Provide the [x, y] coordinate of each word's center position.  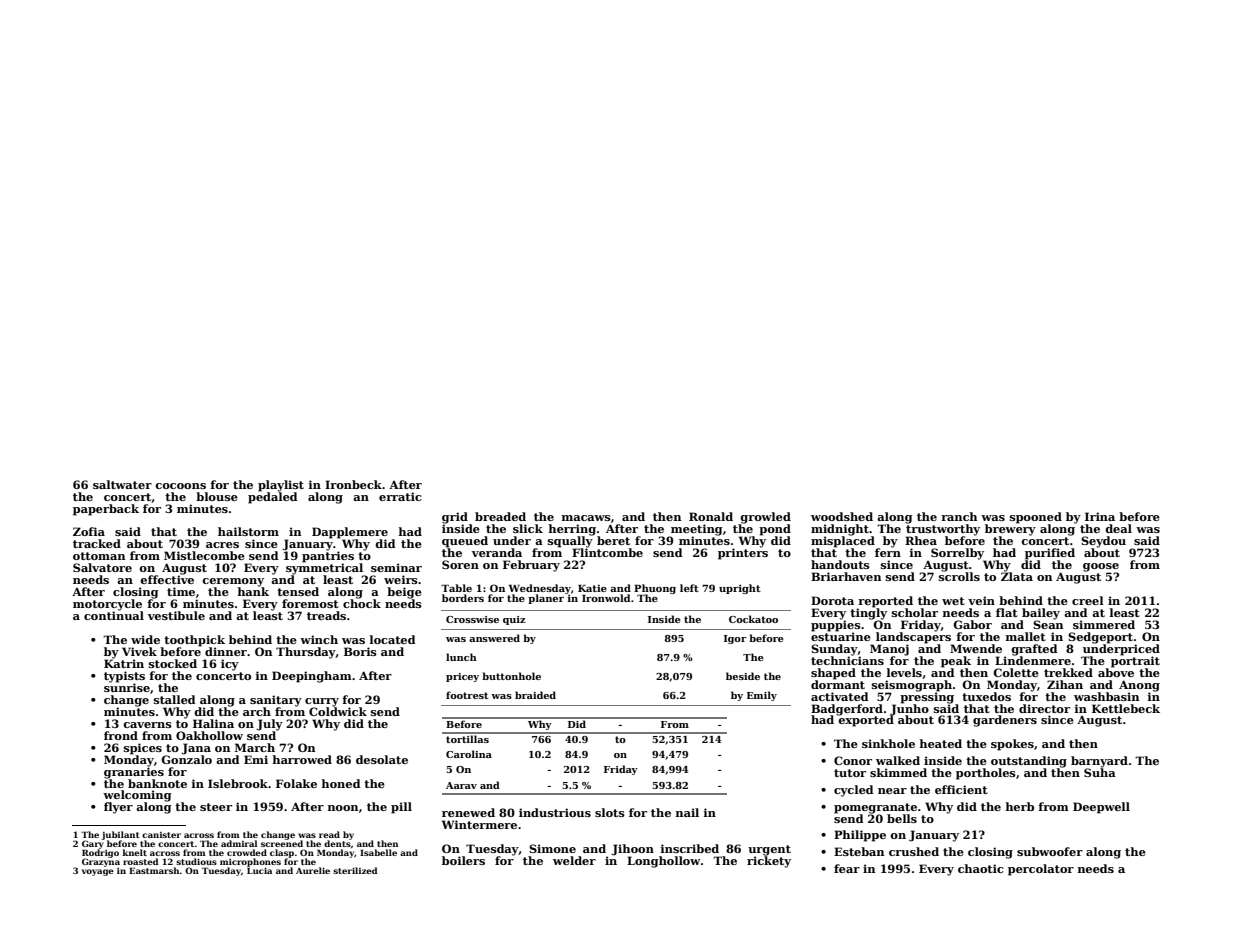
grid [455, 518]
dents [337, 843]
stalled [175, 699]
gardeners [1005, 721]
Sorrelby [957, 554]
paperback [106, 510]
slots [610, 812]
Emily [762, 696]
